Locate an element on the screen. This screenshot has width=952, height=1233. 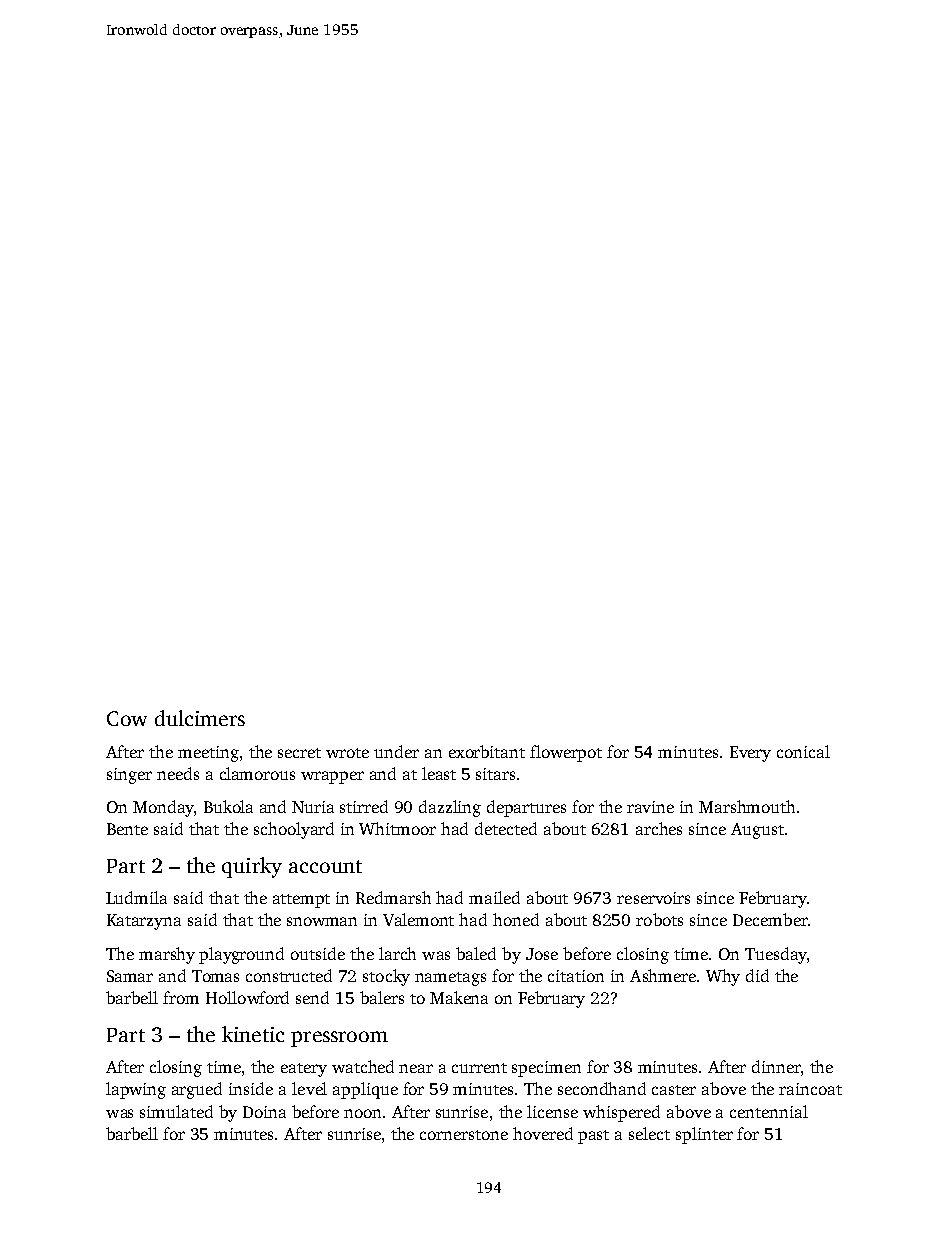
Cow is located at coordinates (127, 718).
